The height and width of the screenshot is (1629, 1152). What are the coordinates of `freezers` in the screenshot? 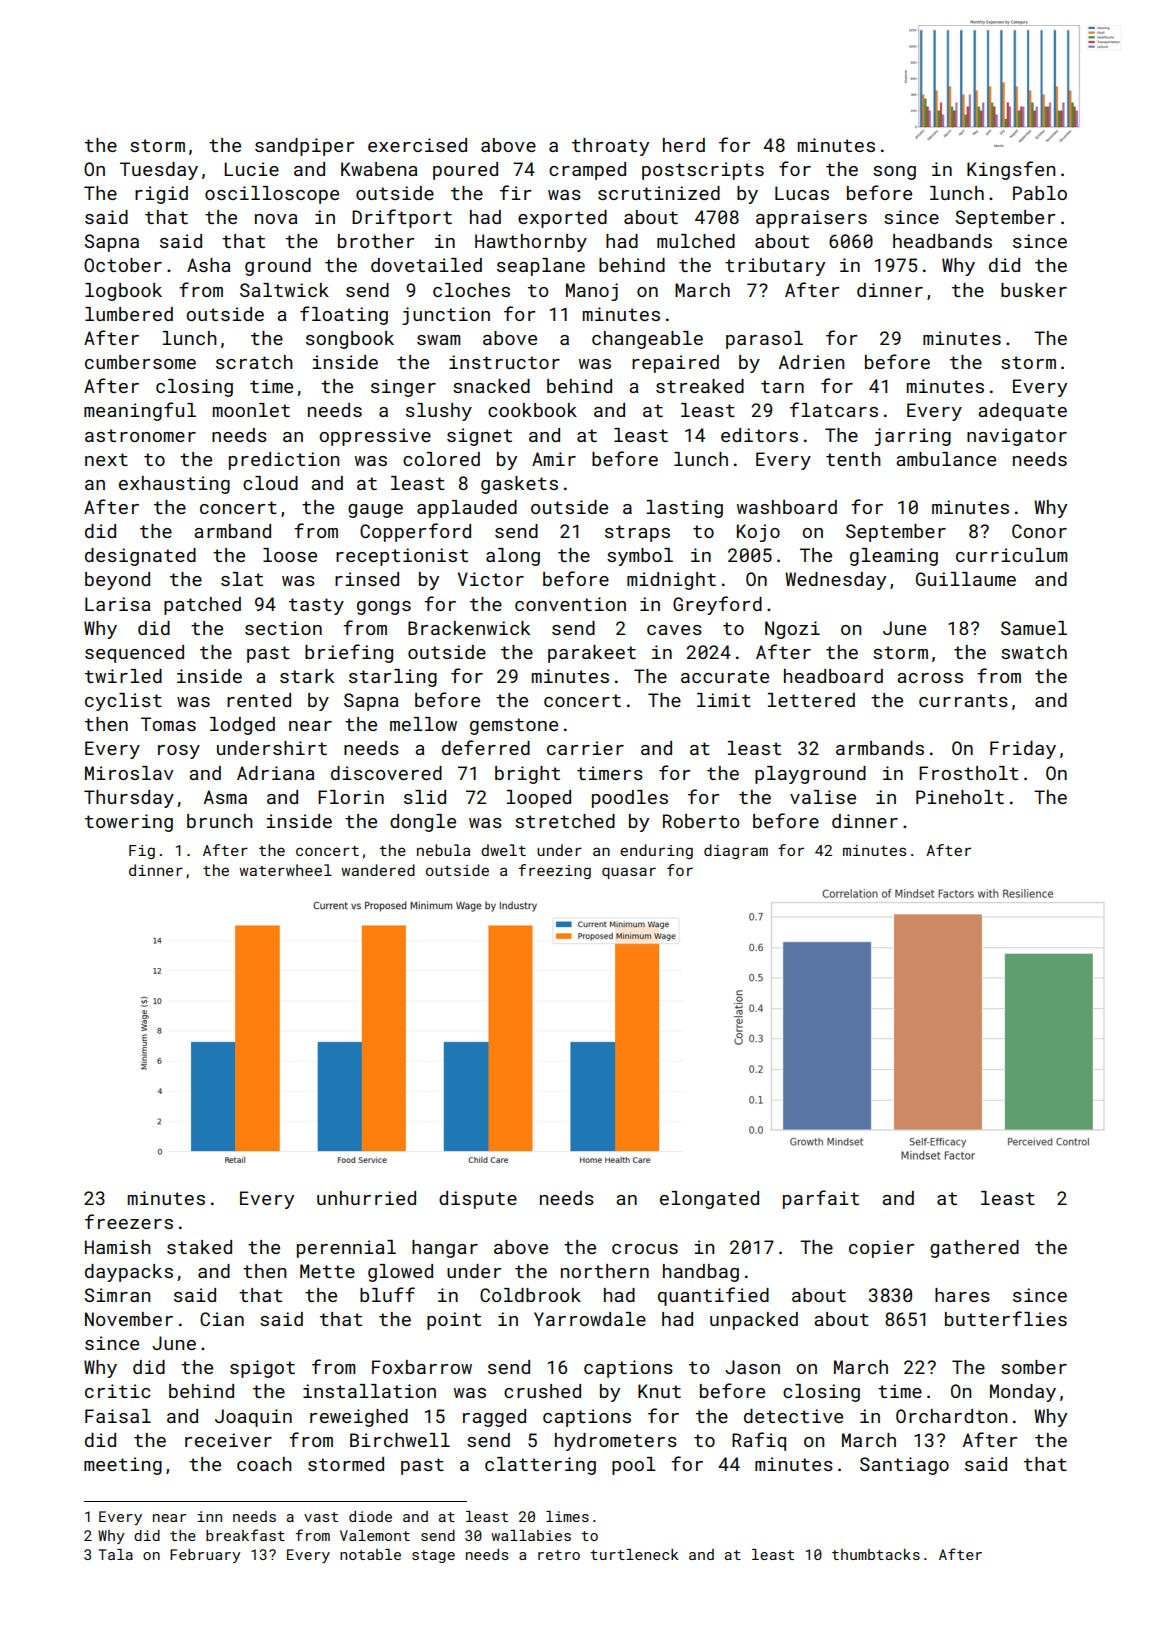 It's located at (129, 1221).
